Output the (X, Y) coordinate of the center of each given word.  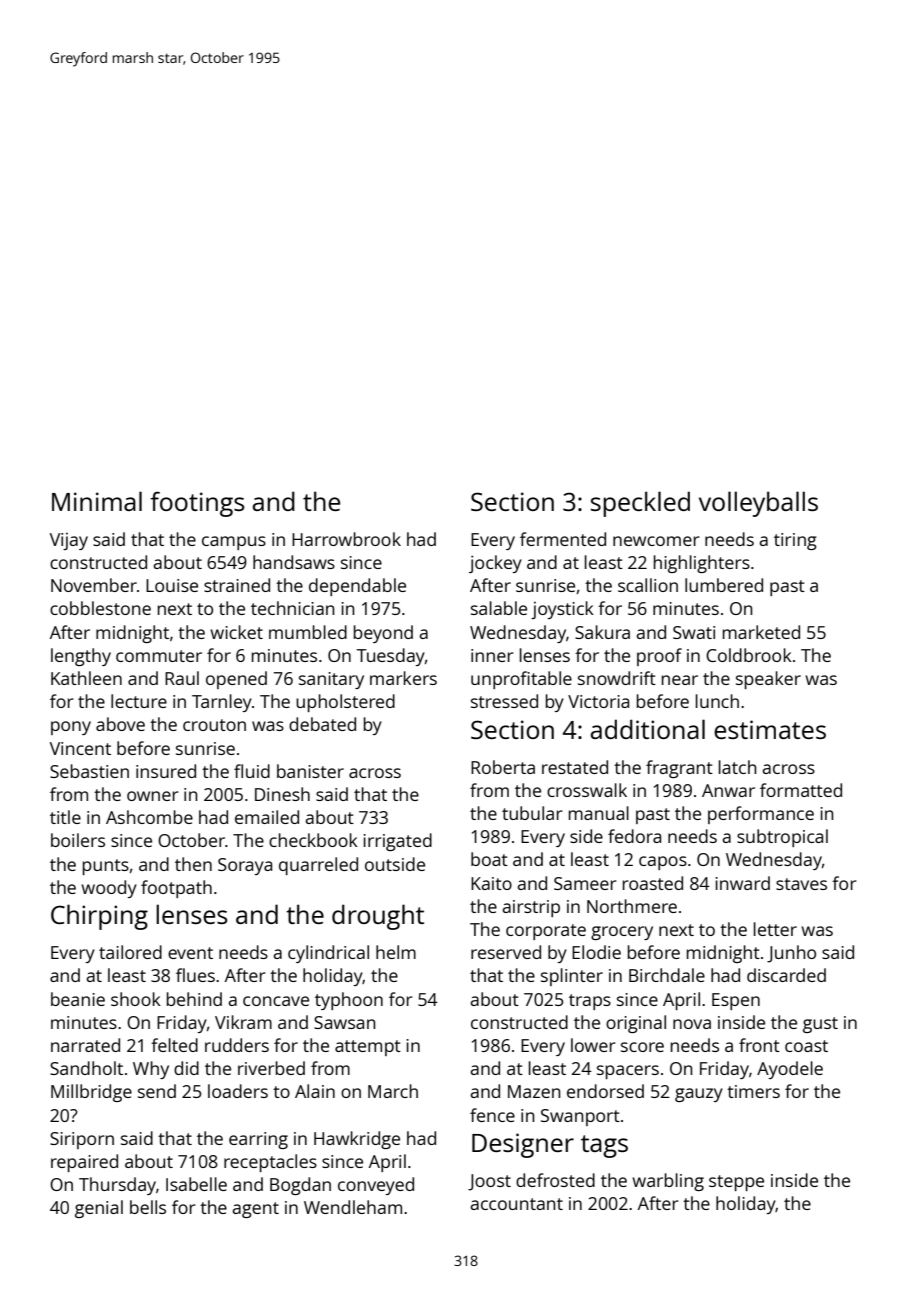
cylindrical (328, 954)
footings (197, 504)
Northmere (632, 906)
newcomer (656, 541)
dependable (357, 587)
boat (489, 859)
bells (148, 1207)
